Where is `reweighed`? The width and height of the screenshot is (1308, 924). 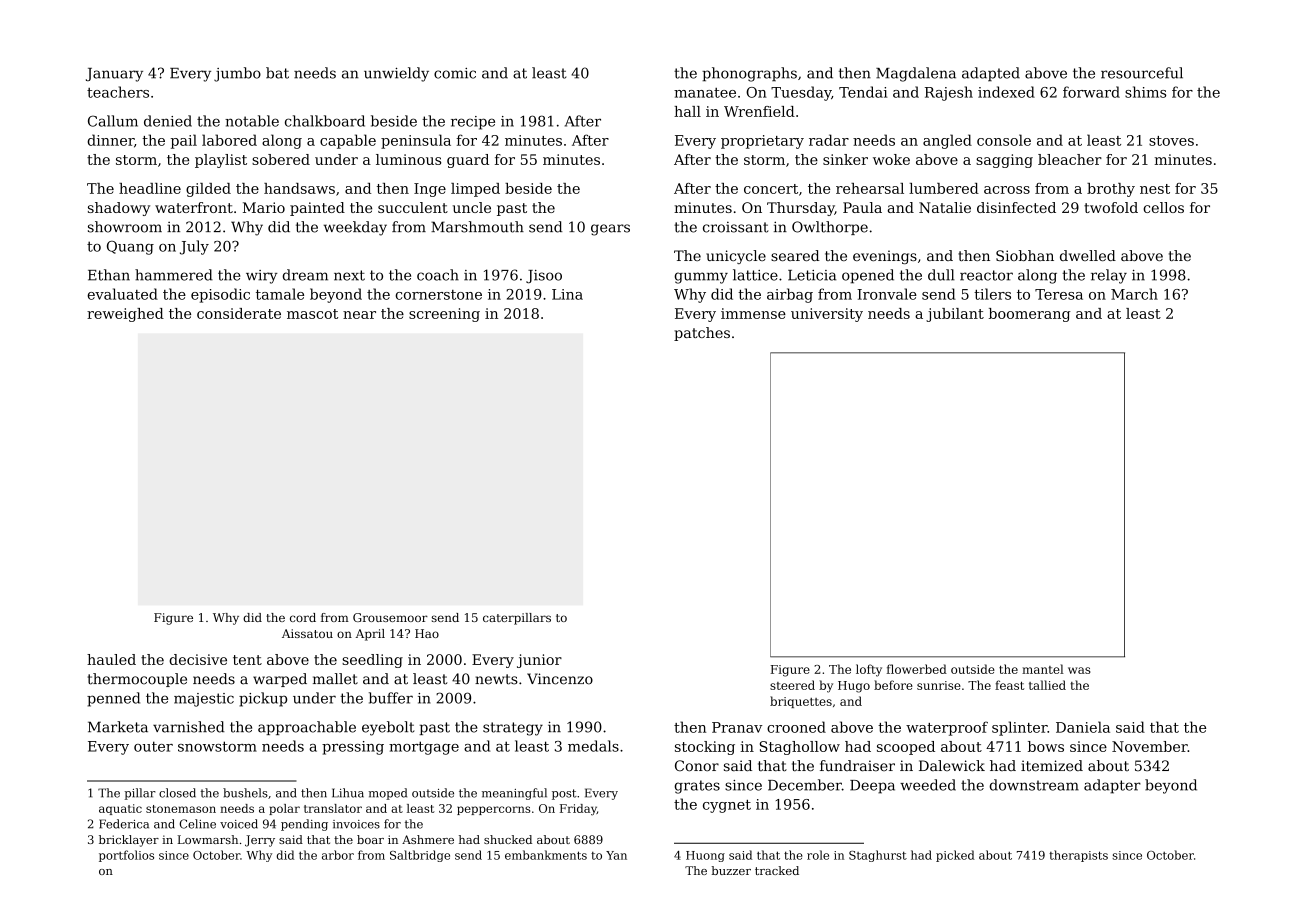 reweighed is located at coordinates (125, 315).
